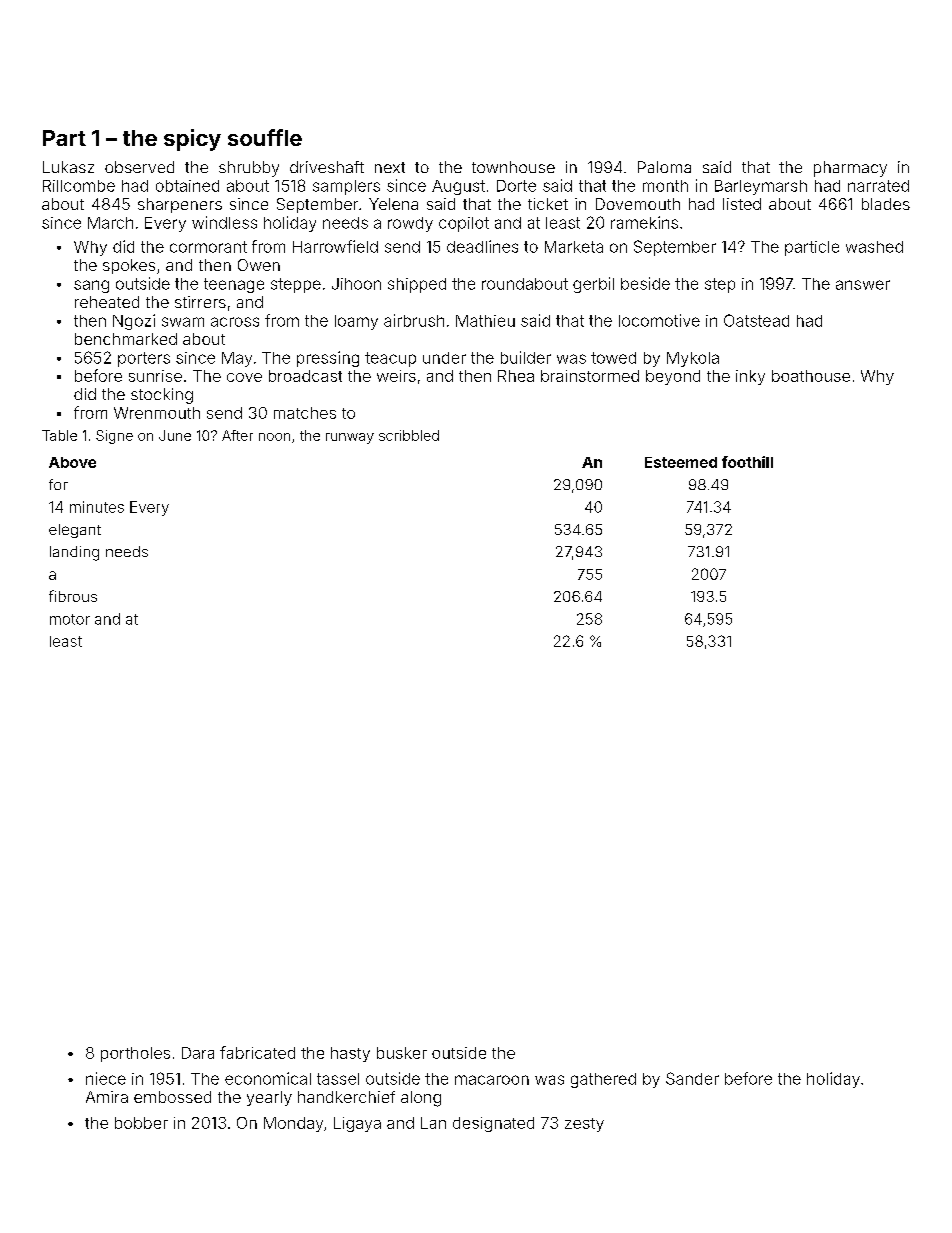 The height and width of the screenshot is (1233, 952). Describe the element at coordinates (70, 619) in the screenshot. I see `motor` at that location.
